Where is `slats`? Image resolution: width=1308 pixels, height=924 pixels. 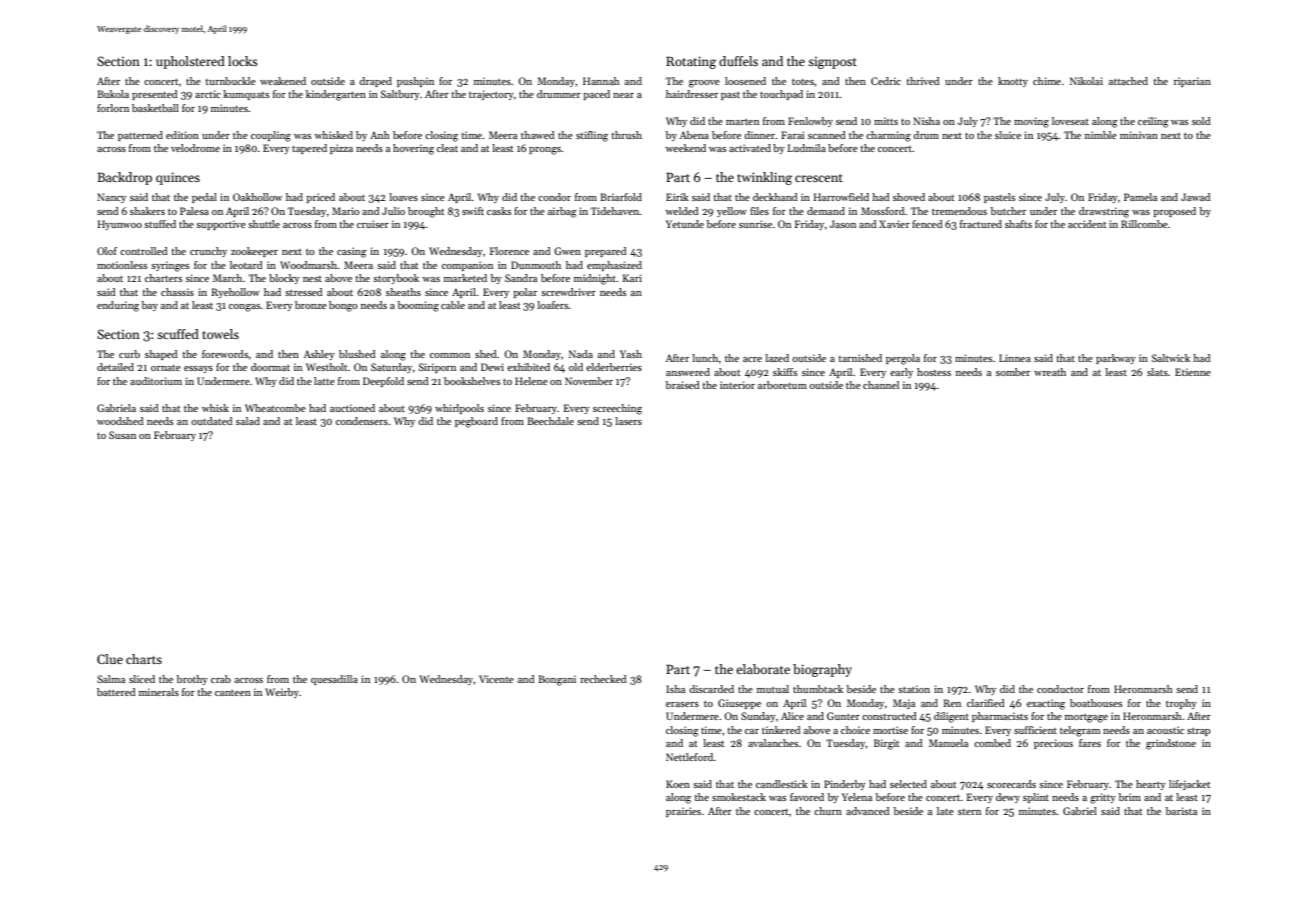 slats is located at coordinates (1157, 372).
